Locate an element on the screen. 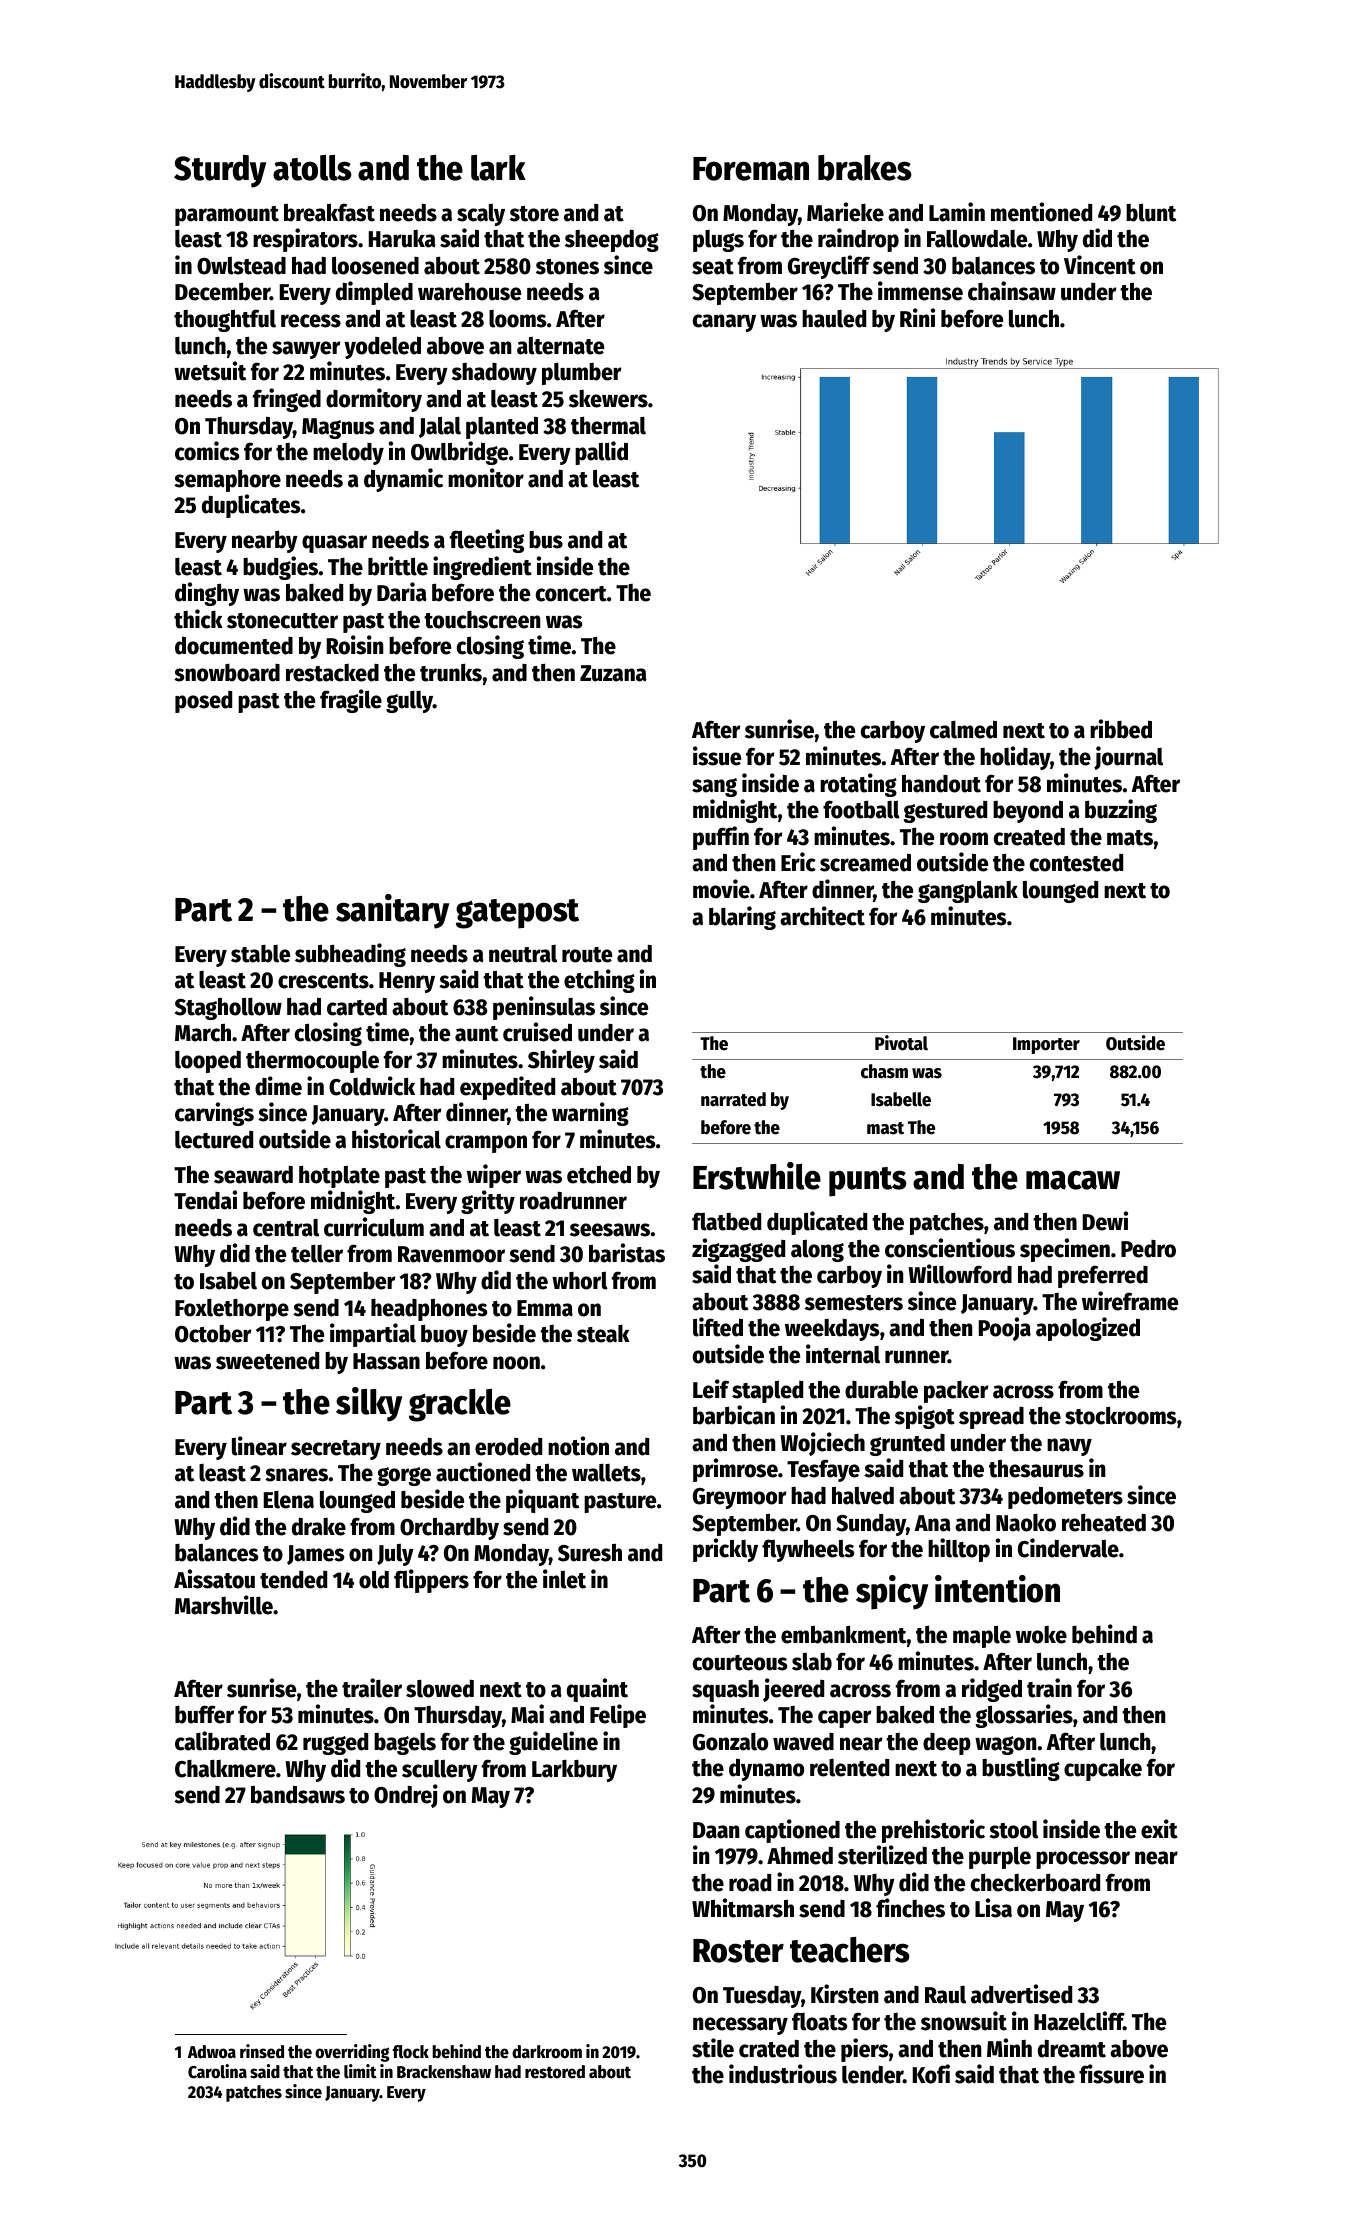 Image resolution: width=1358 pixels, height=2237 pixels. stonecutter is located at coordinates (282, 621).
